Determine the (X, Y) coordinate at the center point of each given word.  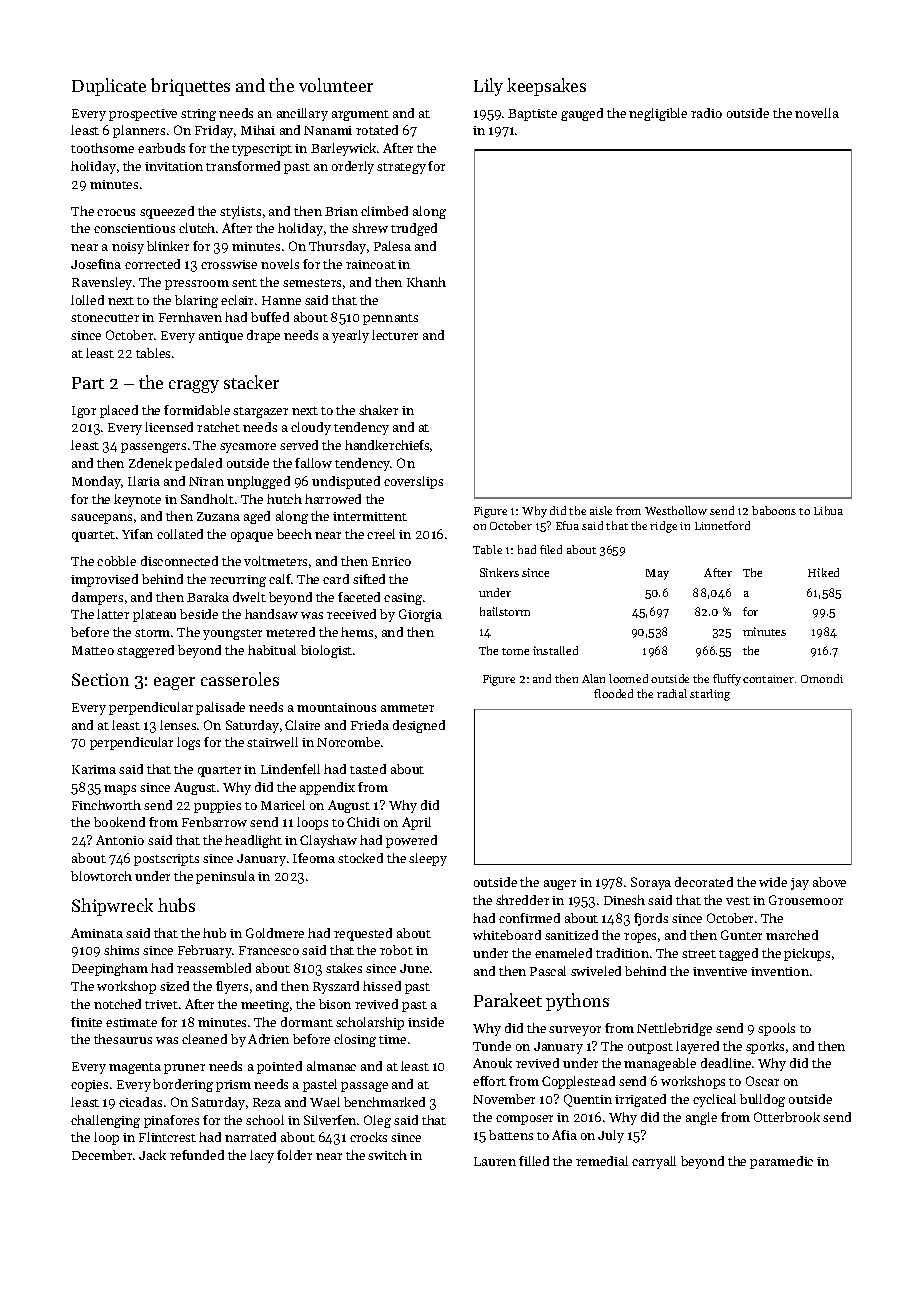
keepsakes (546, 87)
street (699, 954)
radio (706, 113)
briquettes (190, 87)
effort (489, 1081)
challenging (105, 1121)
